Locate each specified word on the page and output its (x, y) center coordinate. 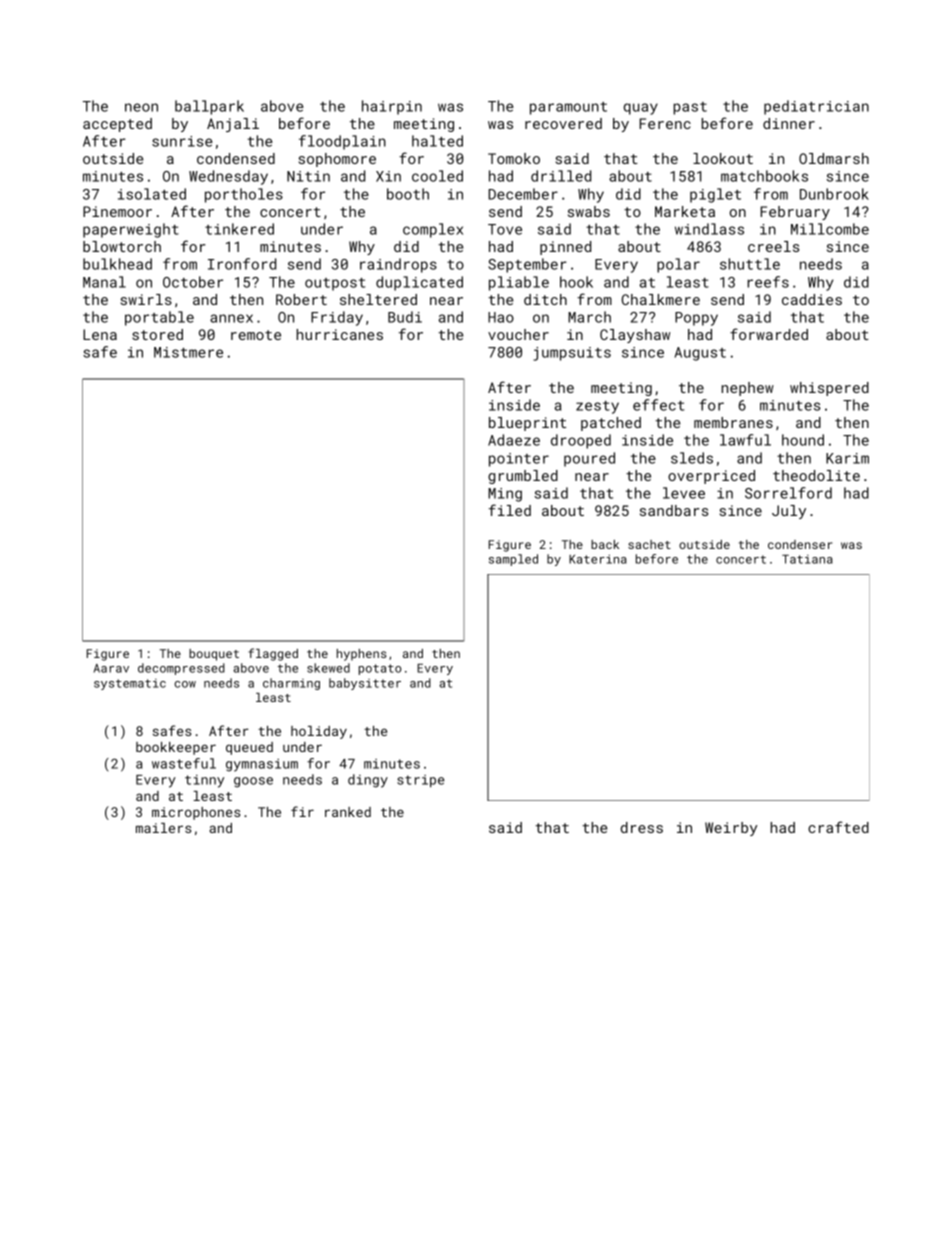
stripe (420, 781)
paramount (568, 108)
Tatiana (807, 559)
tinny (204, 781)
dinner (789, 123)
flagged (273, 654)
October (193, 282)
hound (803, 440)
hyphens (362, 655)
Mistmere (188, 352)
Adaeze (514, 440)
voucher (518, 334)
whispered (829, 389)
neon (141, 107)
